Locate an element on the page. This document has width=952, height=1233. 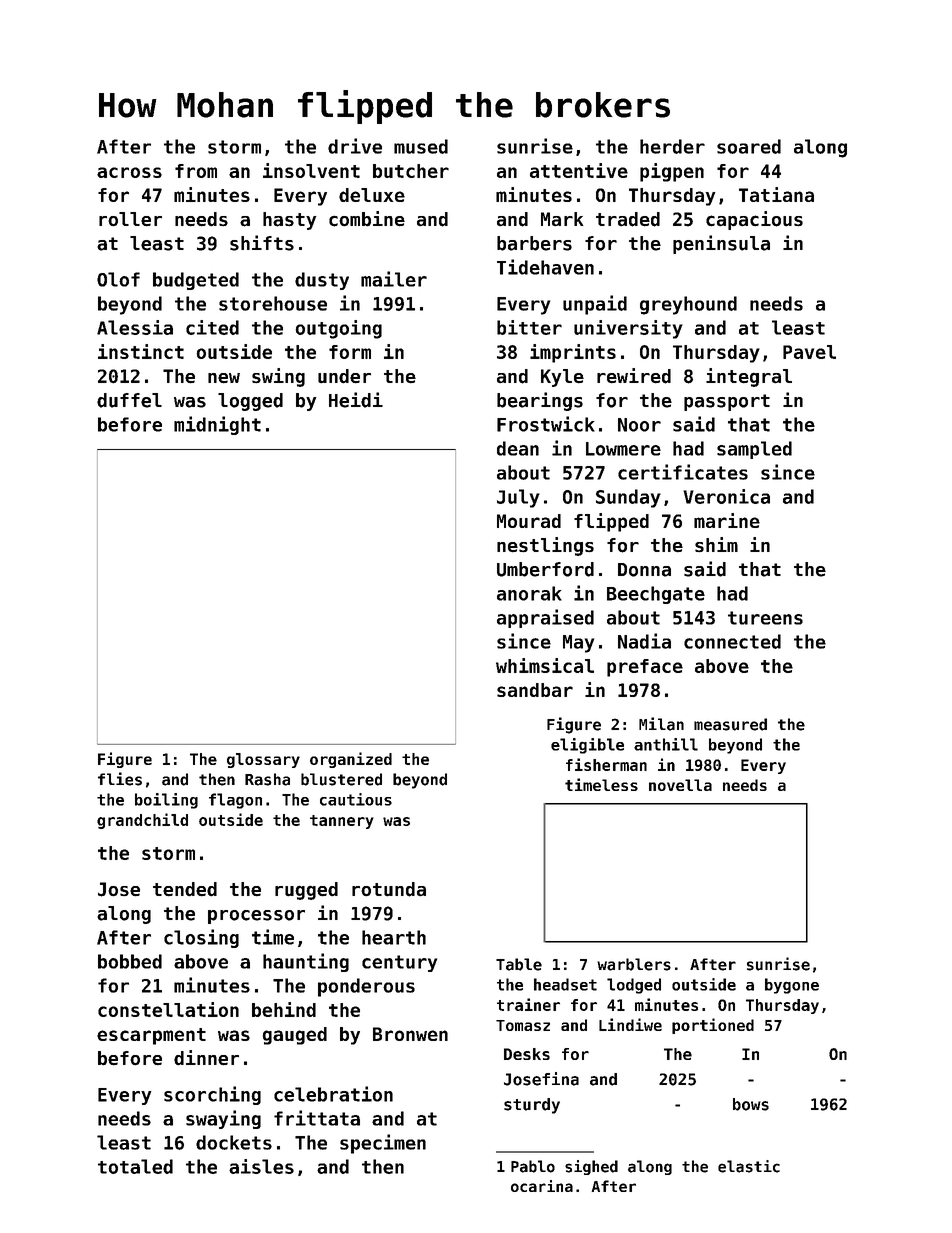
herder is located at coordinates (672, 146).
